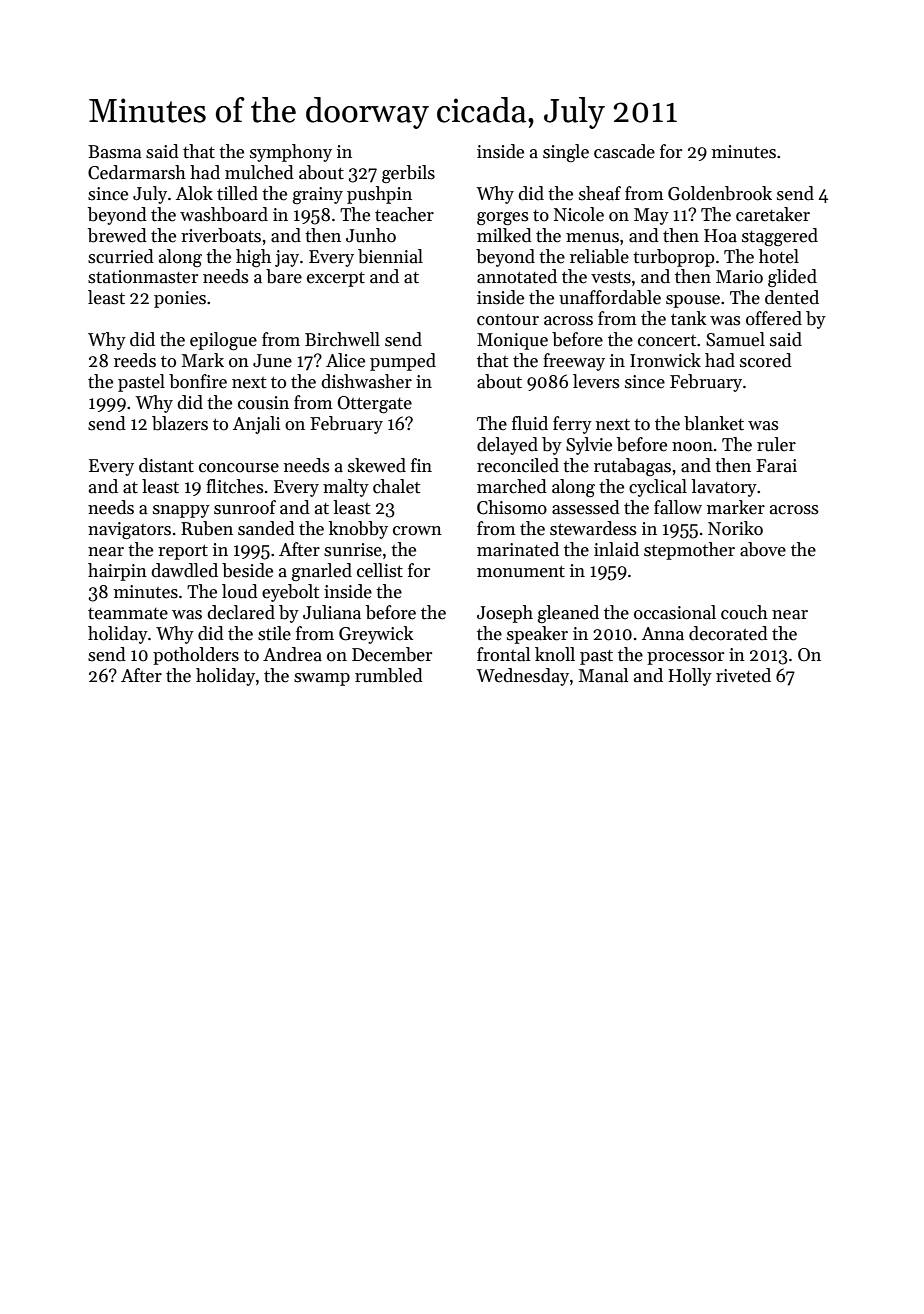 This screenshot has width=924, height=1314. What do you see at coordinates (744, 612) in the screenshot?
I see `couch` at bounding box center [744, 612].
